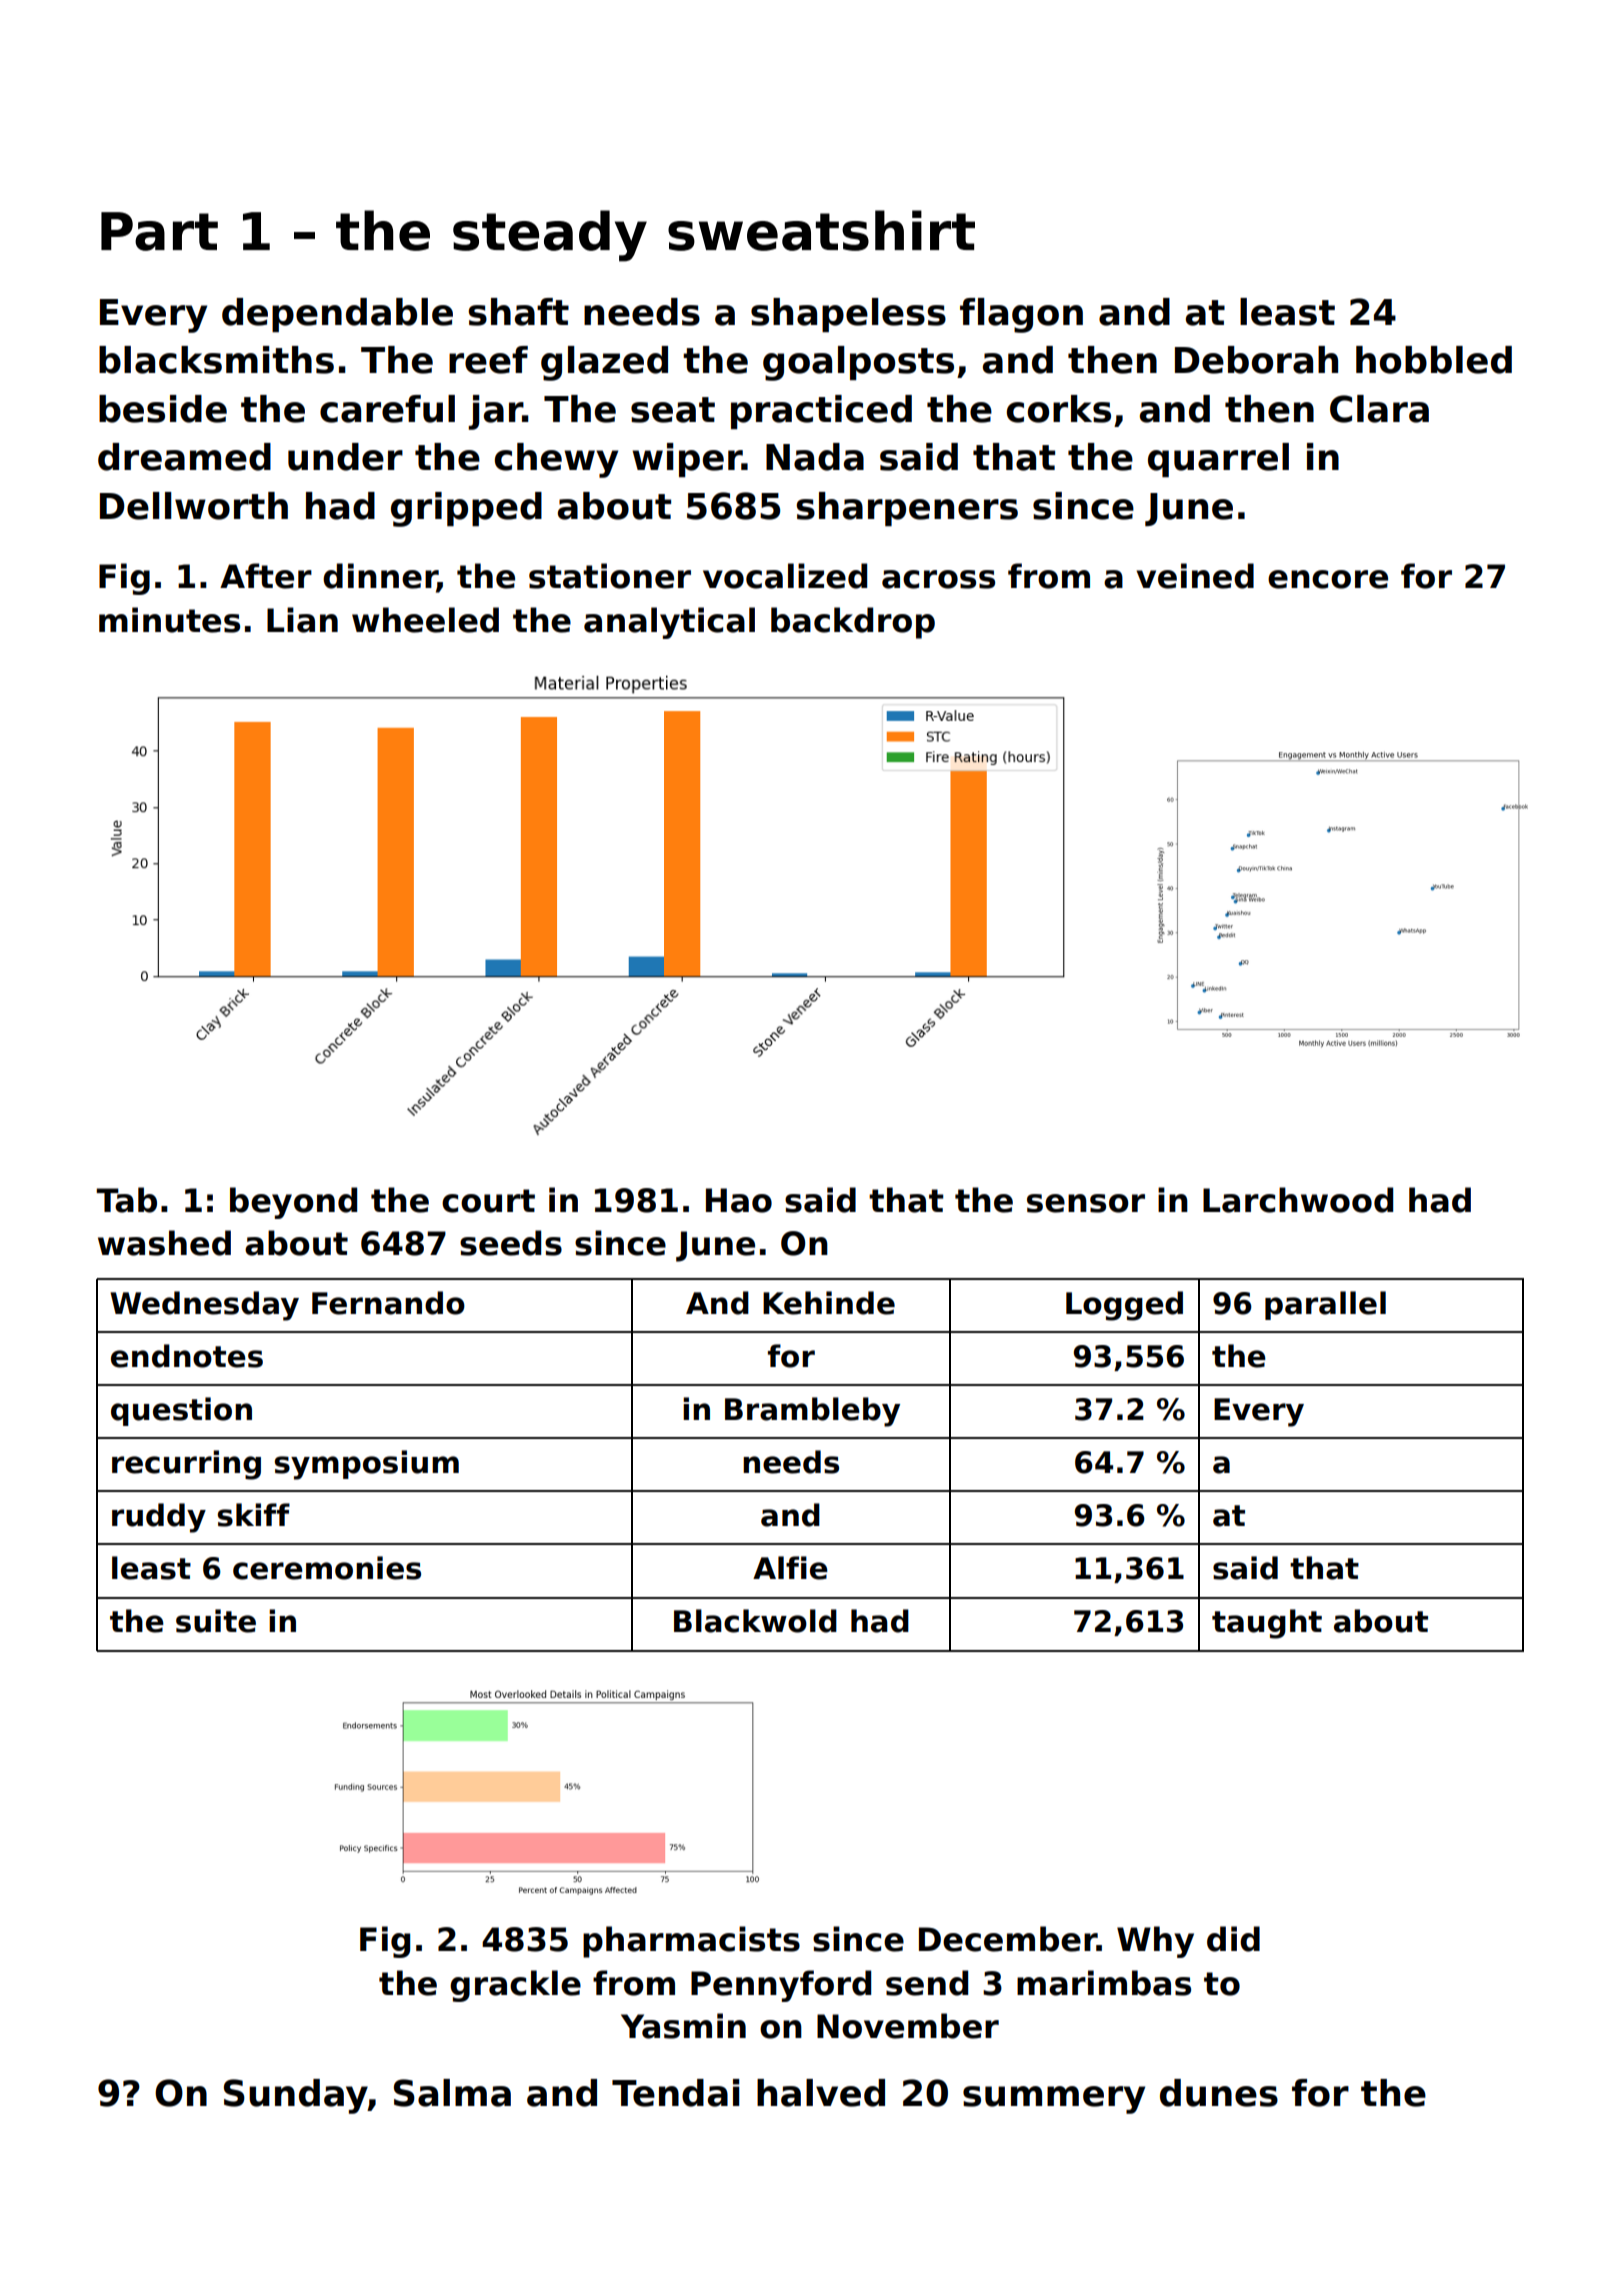 This document has height=2292, width=1620. I want to click on taught, so click(1267, 1624).
